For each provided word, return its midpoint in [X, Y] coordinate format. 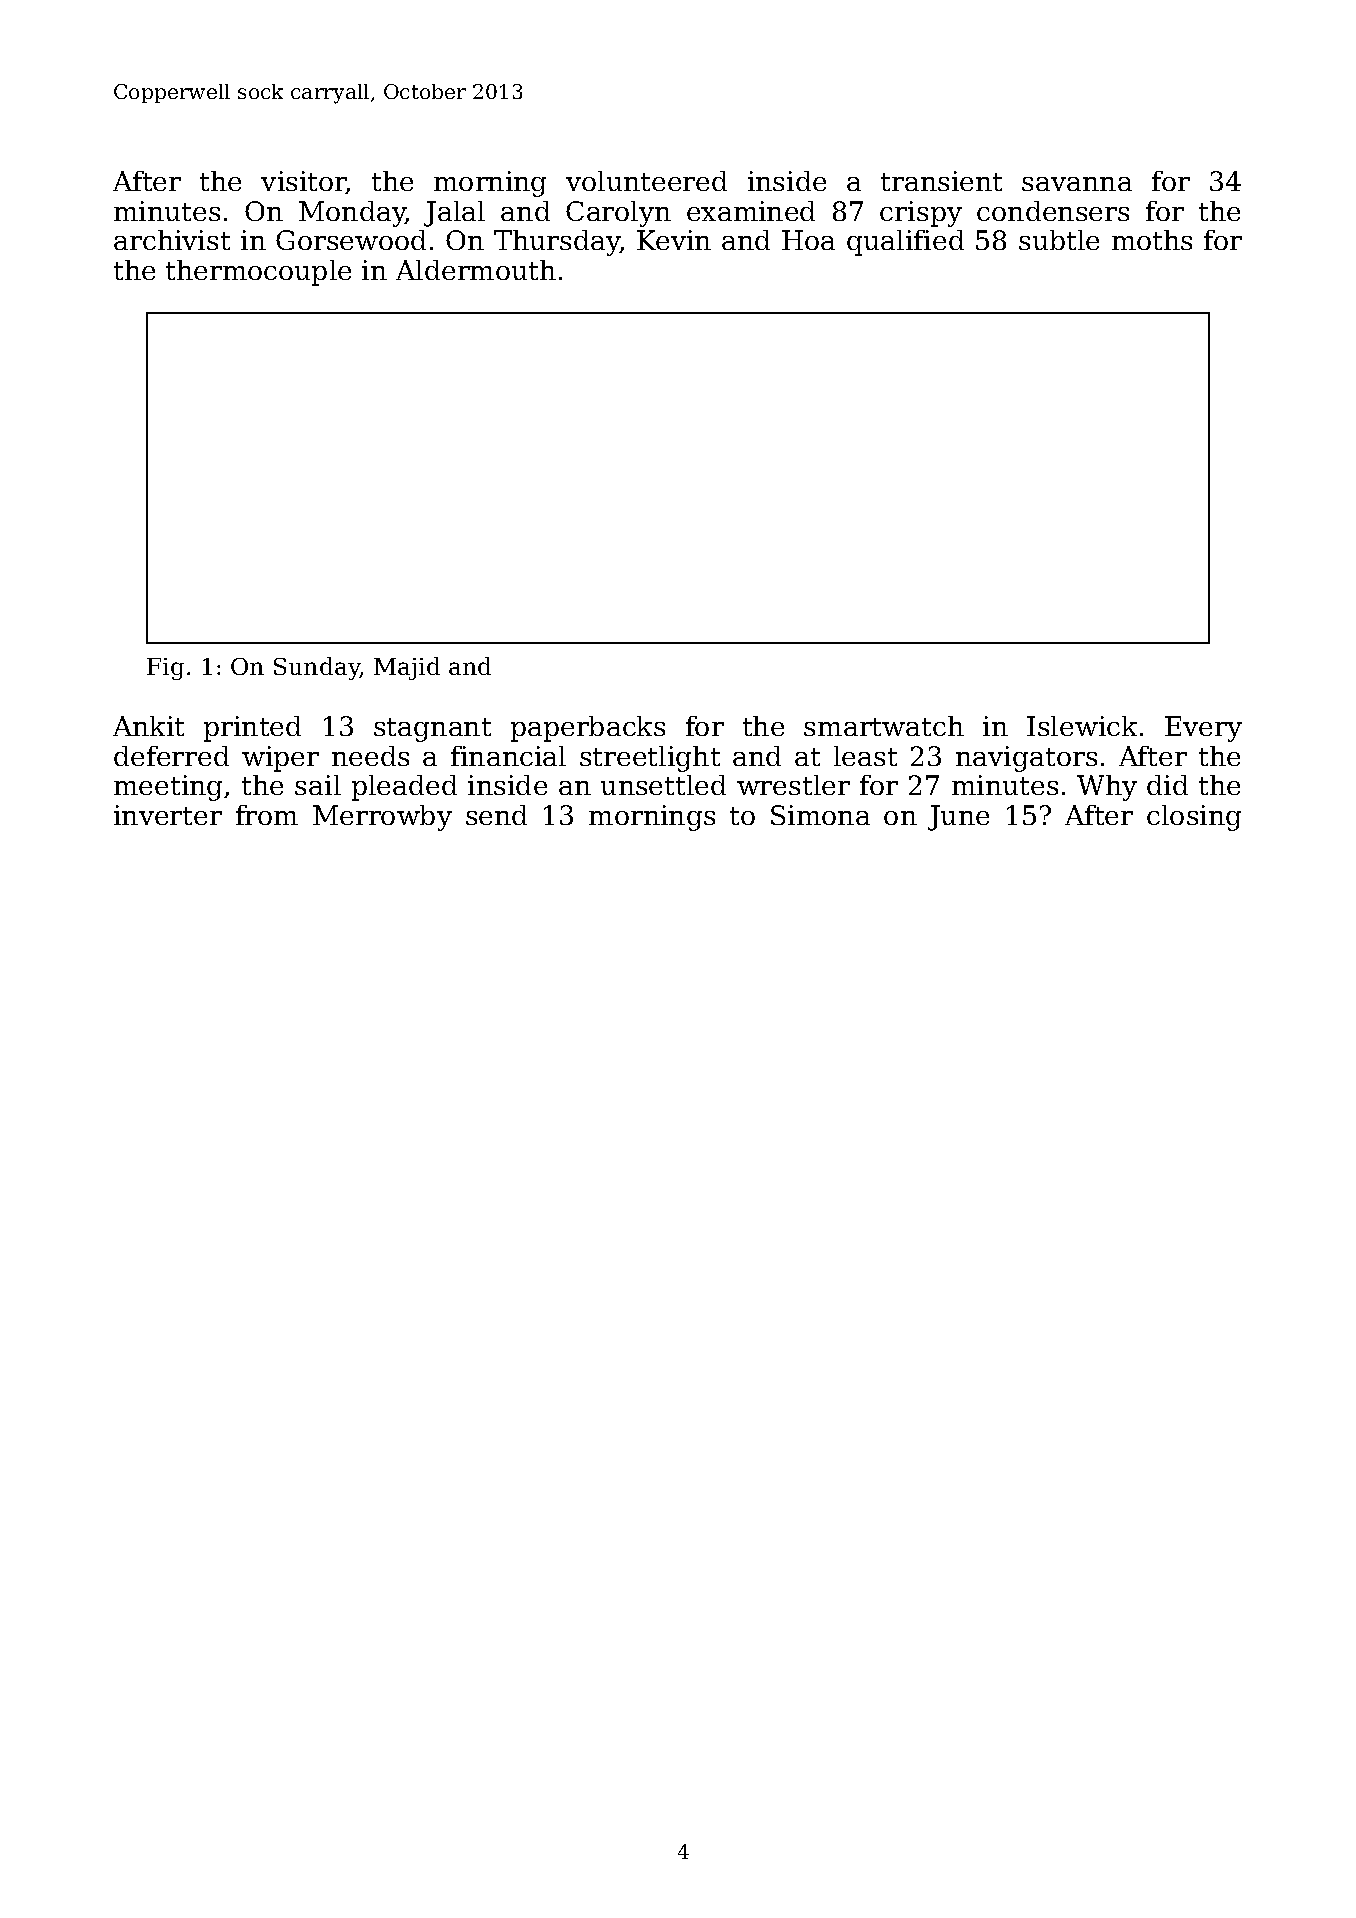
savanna [1077, 184]
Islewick [1082, 726]
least [865, 756]
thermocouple [258, 273]
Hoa [808, 240]
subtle [1059, 240]
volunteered [646, 181]
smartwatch [884, 726]
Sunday [317, 668]
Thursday [557, 243]
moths [1152, 240]
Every [1203, 729]
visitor [304, 182]
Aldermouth [476, 270]
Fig [165, 669]
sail [318, 785]
